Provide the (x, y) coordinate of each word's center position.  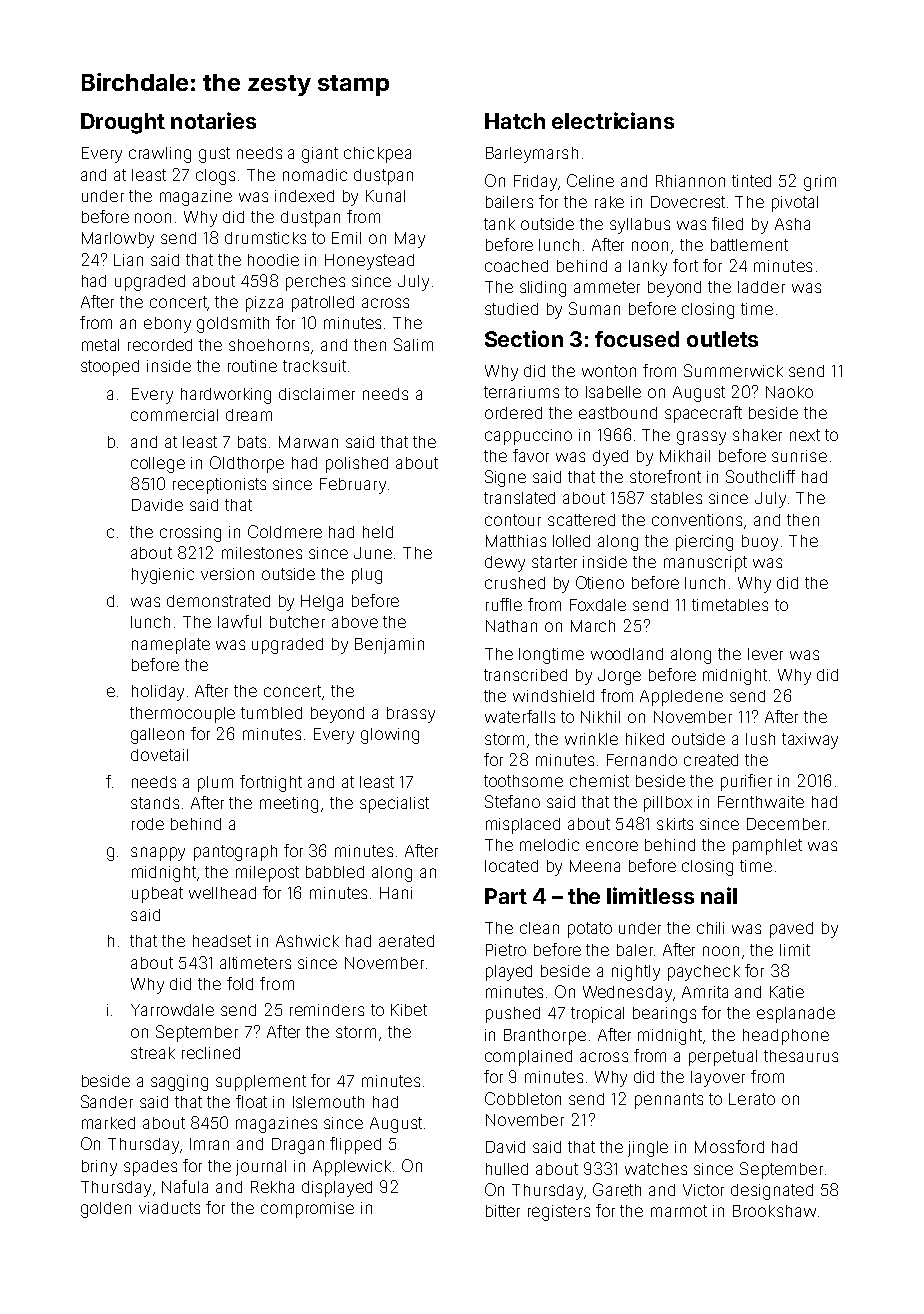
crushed (515, 583)
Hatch (515, 121)
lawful (239, 621)
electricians (613, 120)
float (251, 1101)
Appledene (681, 698)
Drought (123, 123)
